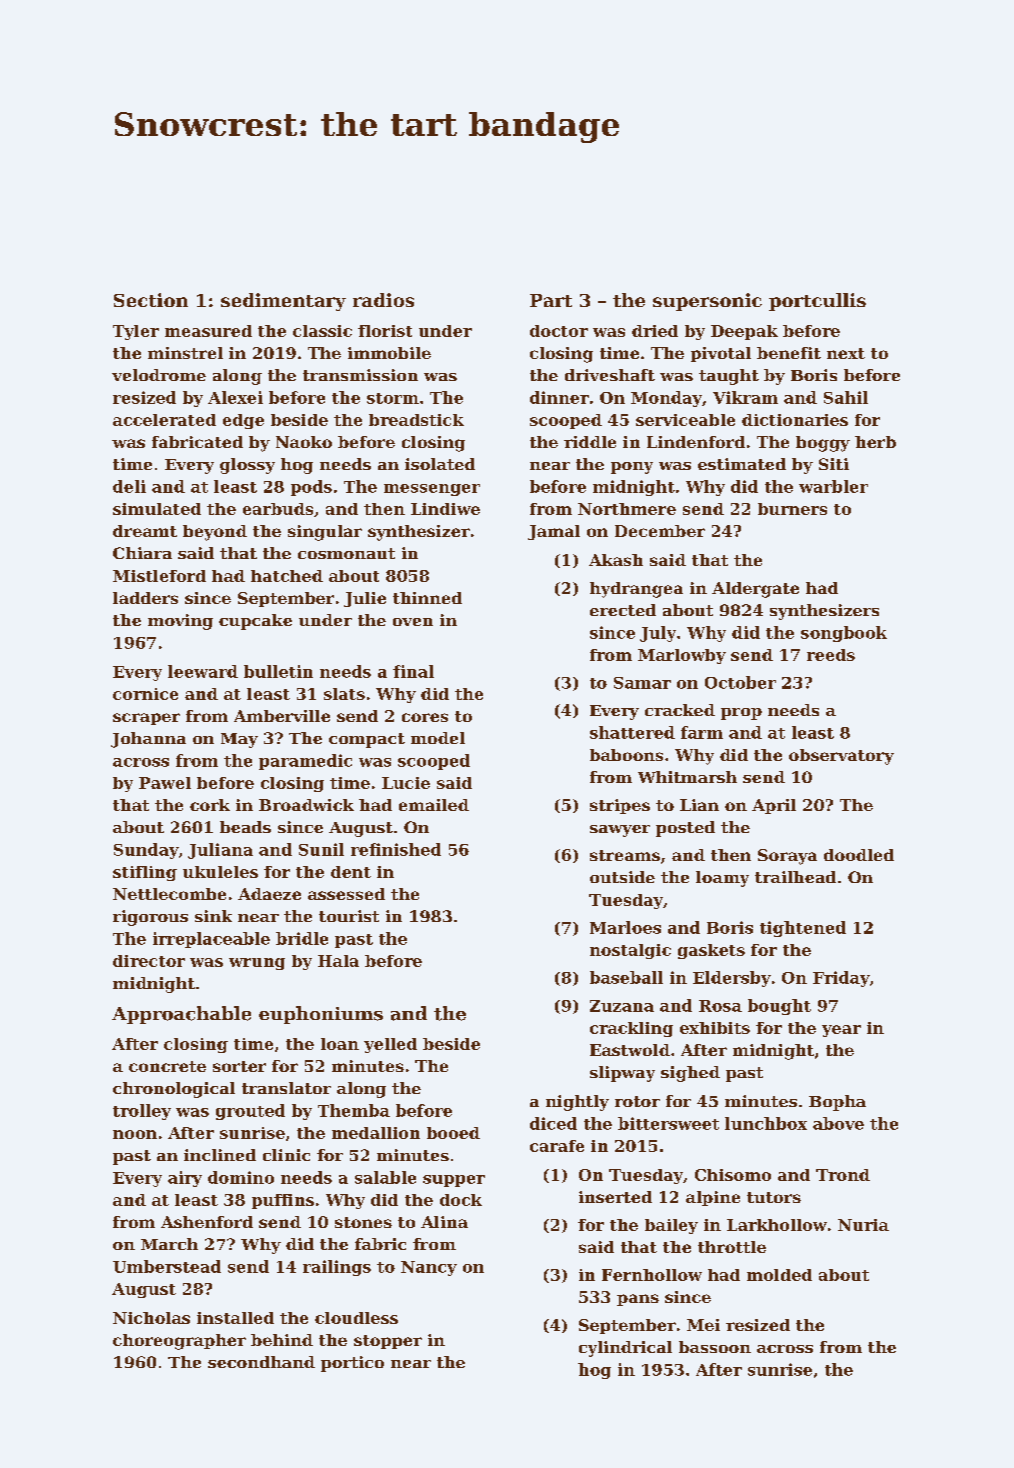  I want to click on Pawel, so click(165, 783).
